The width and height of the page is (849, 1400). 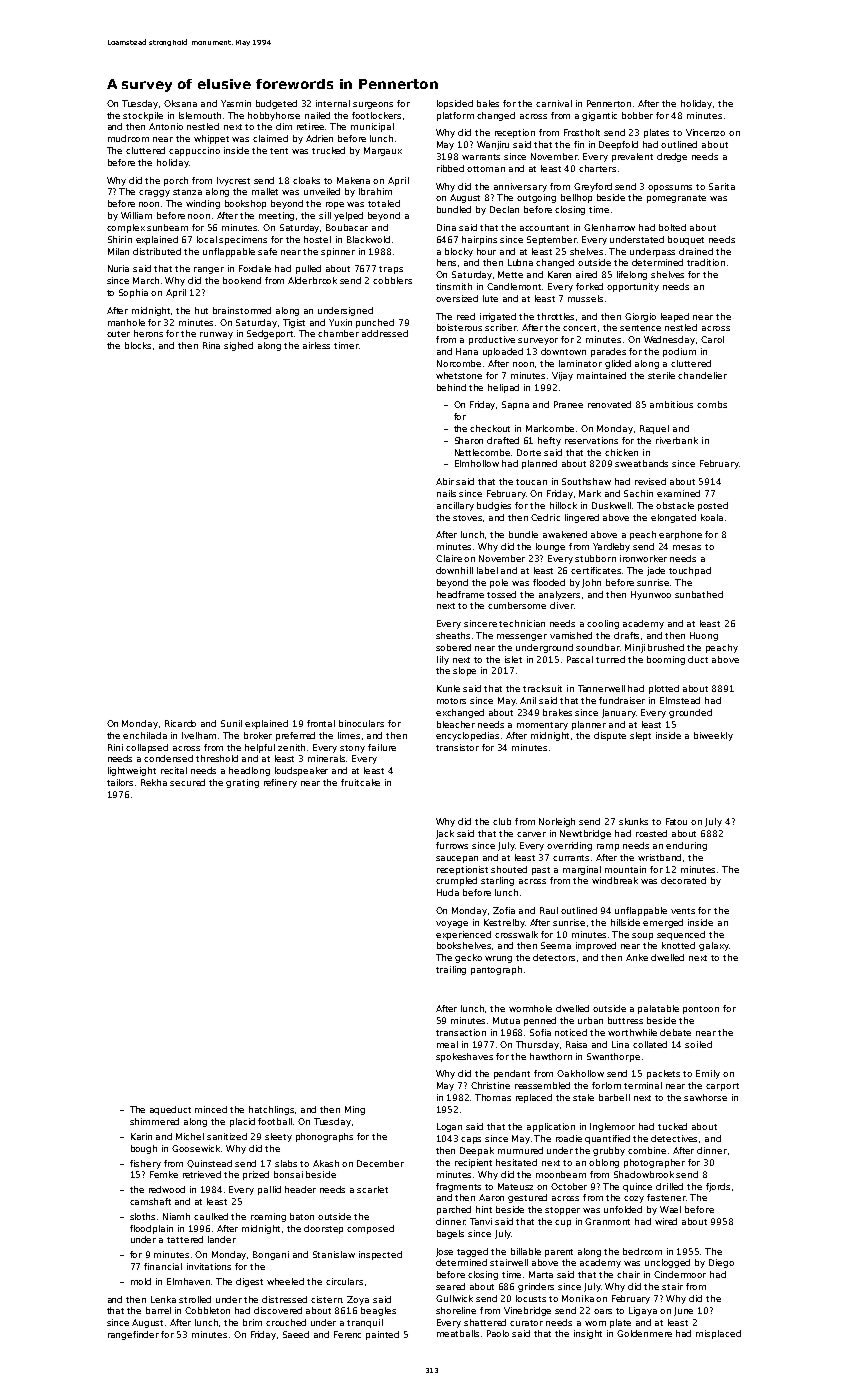 What do you see at coordinates (141, 1136) in the page?
I see `Karin` at bounding box center [141, 1136].
